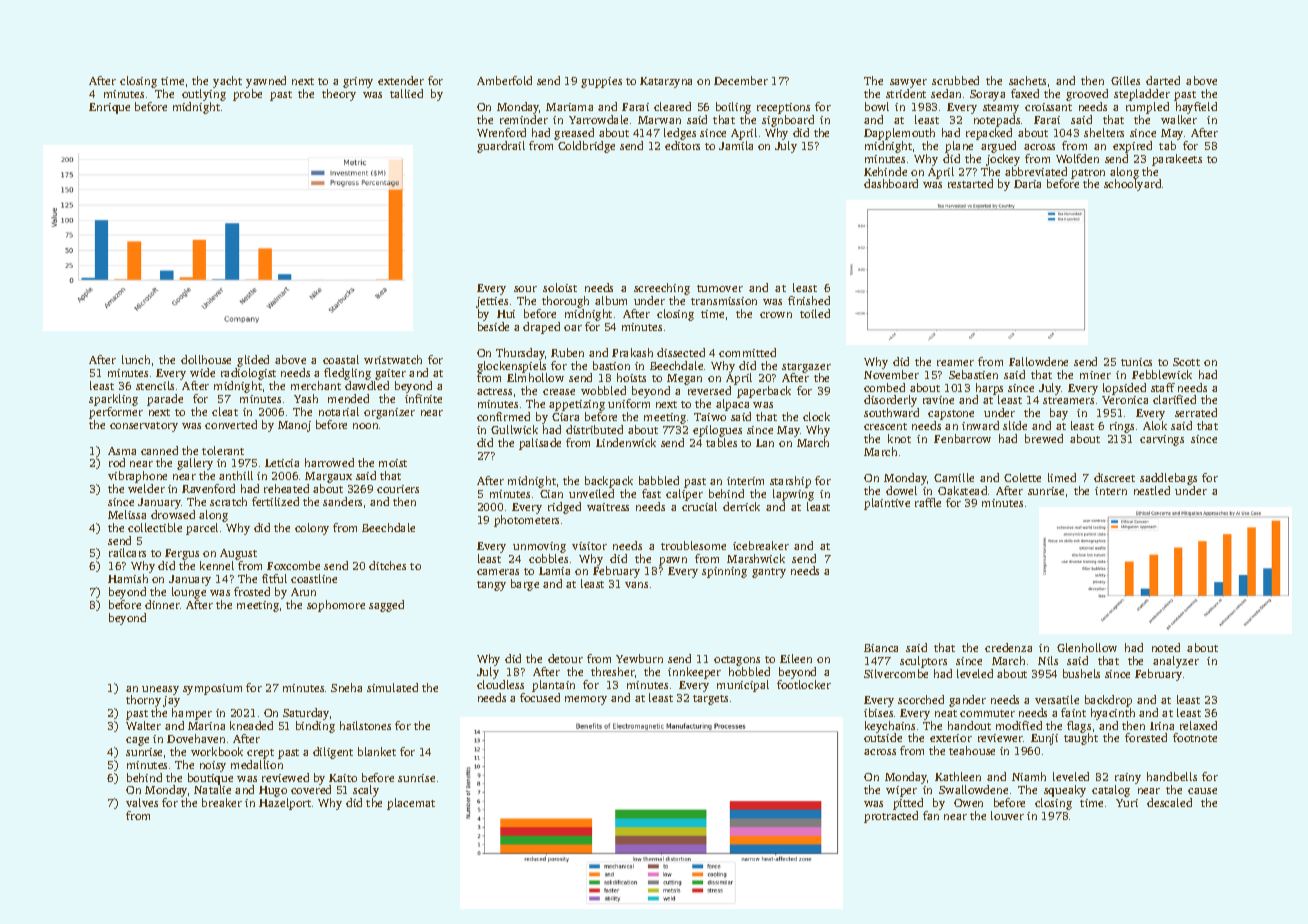 Image resolution: width=1308 pixels, height=924 pixels. Describe the element at coordinates (227, 82) in the page. I see `yacht` at that location.
